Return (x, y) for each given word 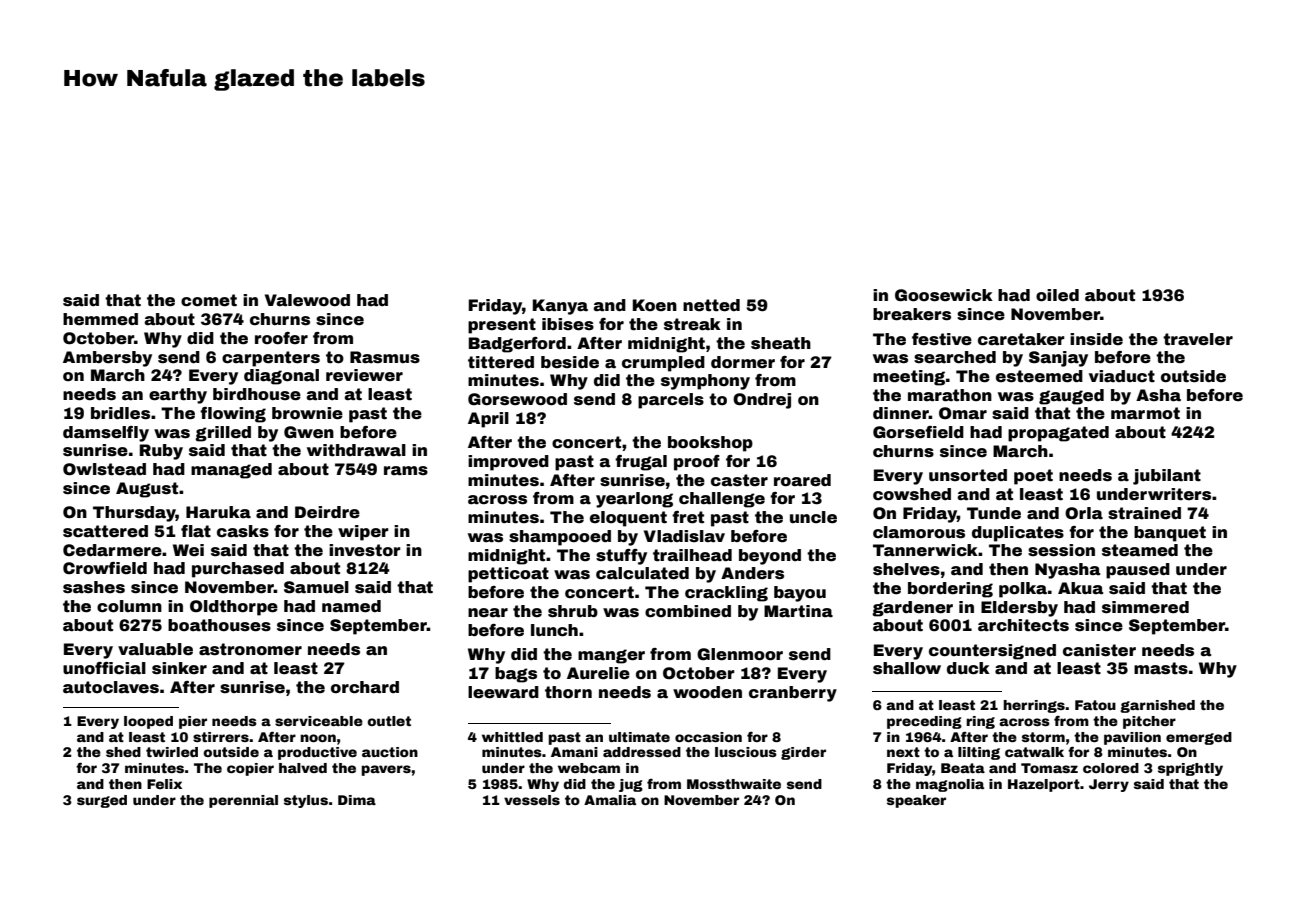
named (351, 606)
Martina (798, 611)
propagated (1058, 434)
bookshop (710, 444)
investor (365, 550)
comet (209, 300)
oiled (1057, 295)
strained (1144, 513)
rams (406, 471)
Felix (164, 784)
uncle (813, 517)
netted (711, 305)
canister (1099, 650)
